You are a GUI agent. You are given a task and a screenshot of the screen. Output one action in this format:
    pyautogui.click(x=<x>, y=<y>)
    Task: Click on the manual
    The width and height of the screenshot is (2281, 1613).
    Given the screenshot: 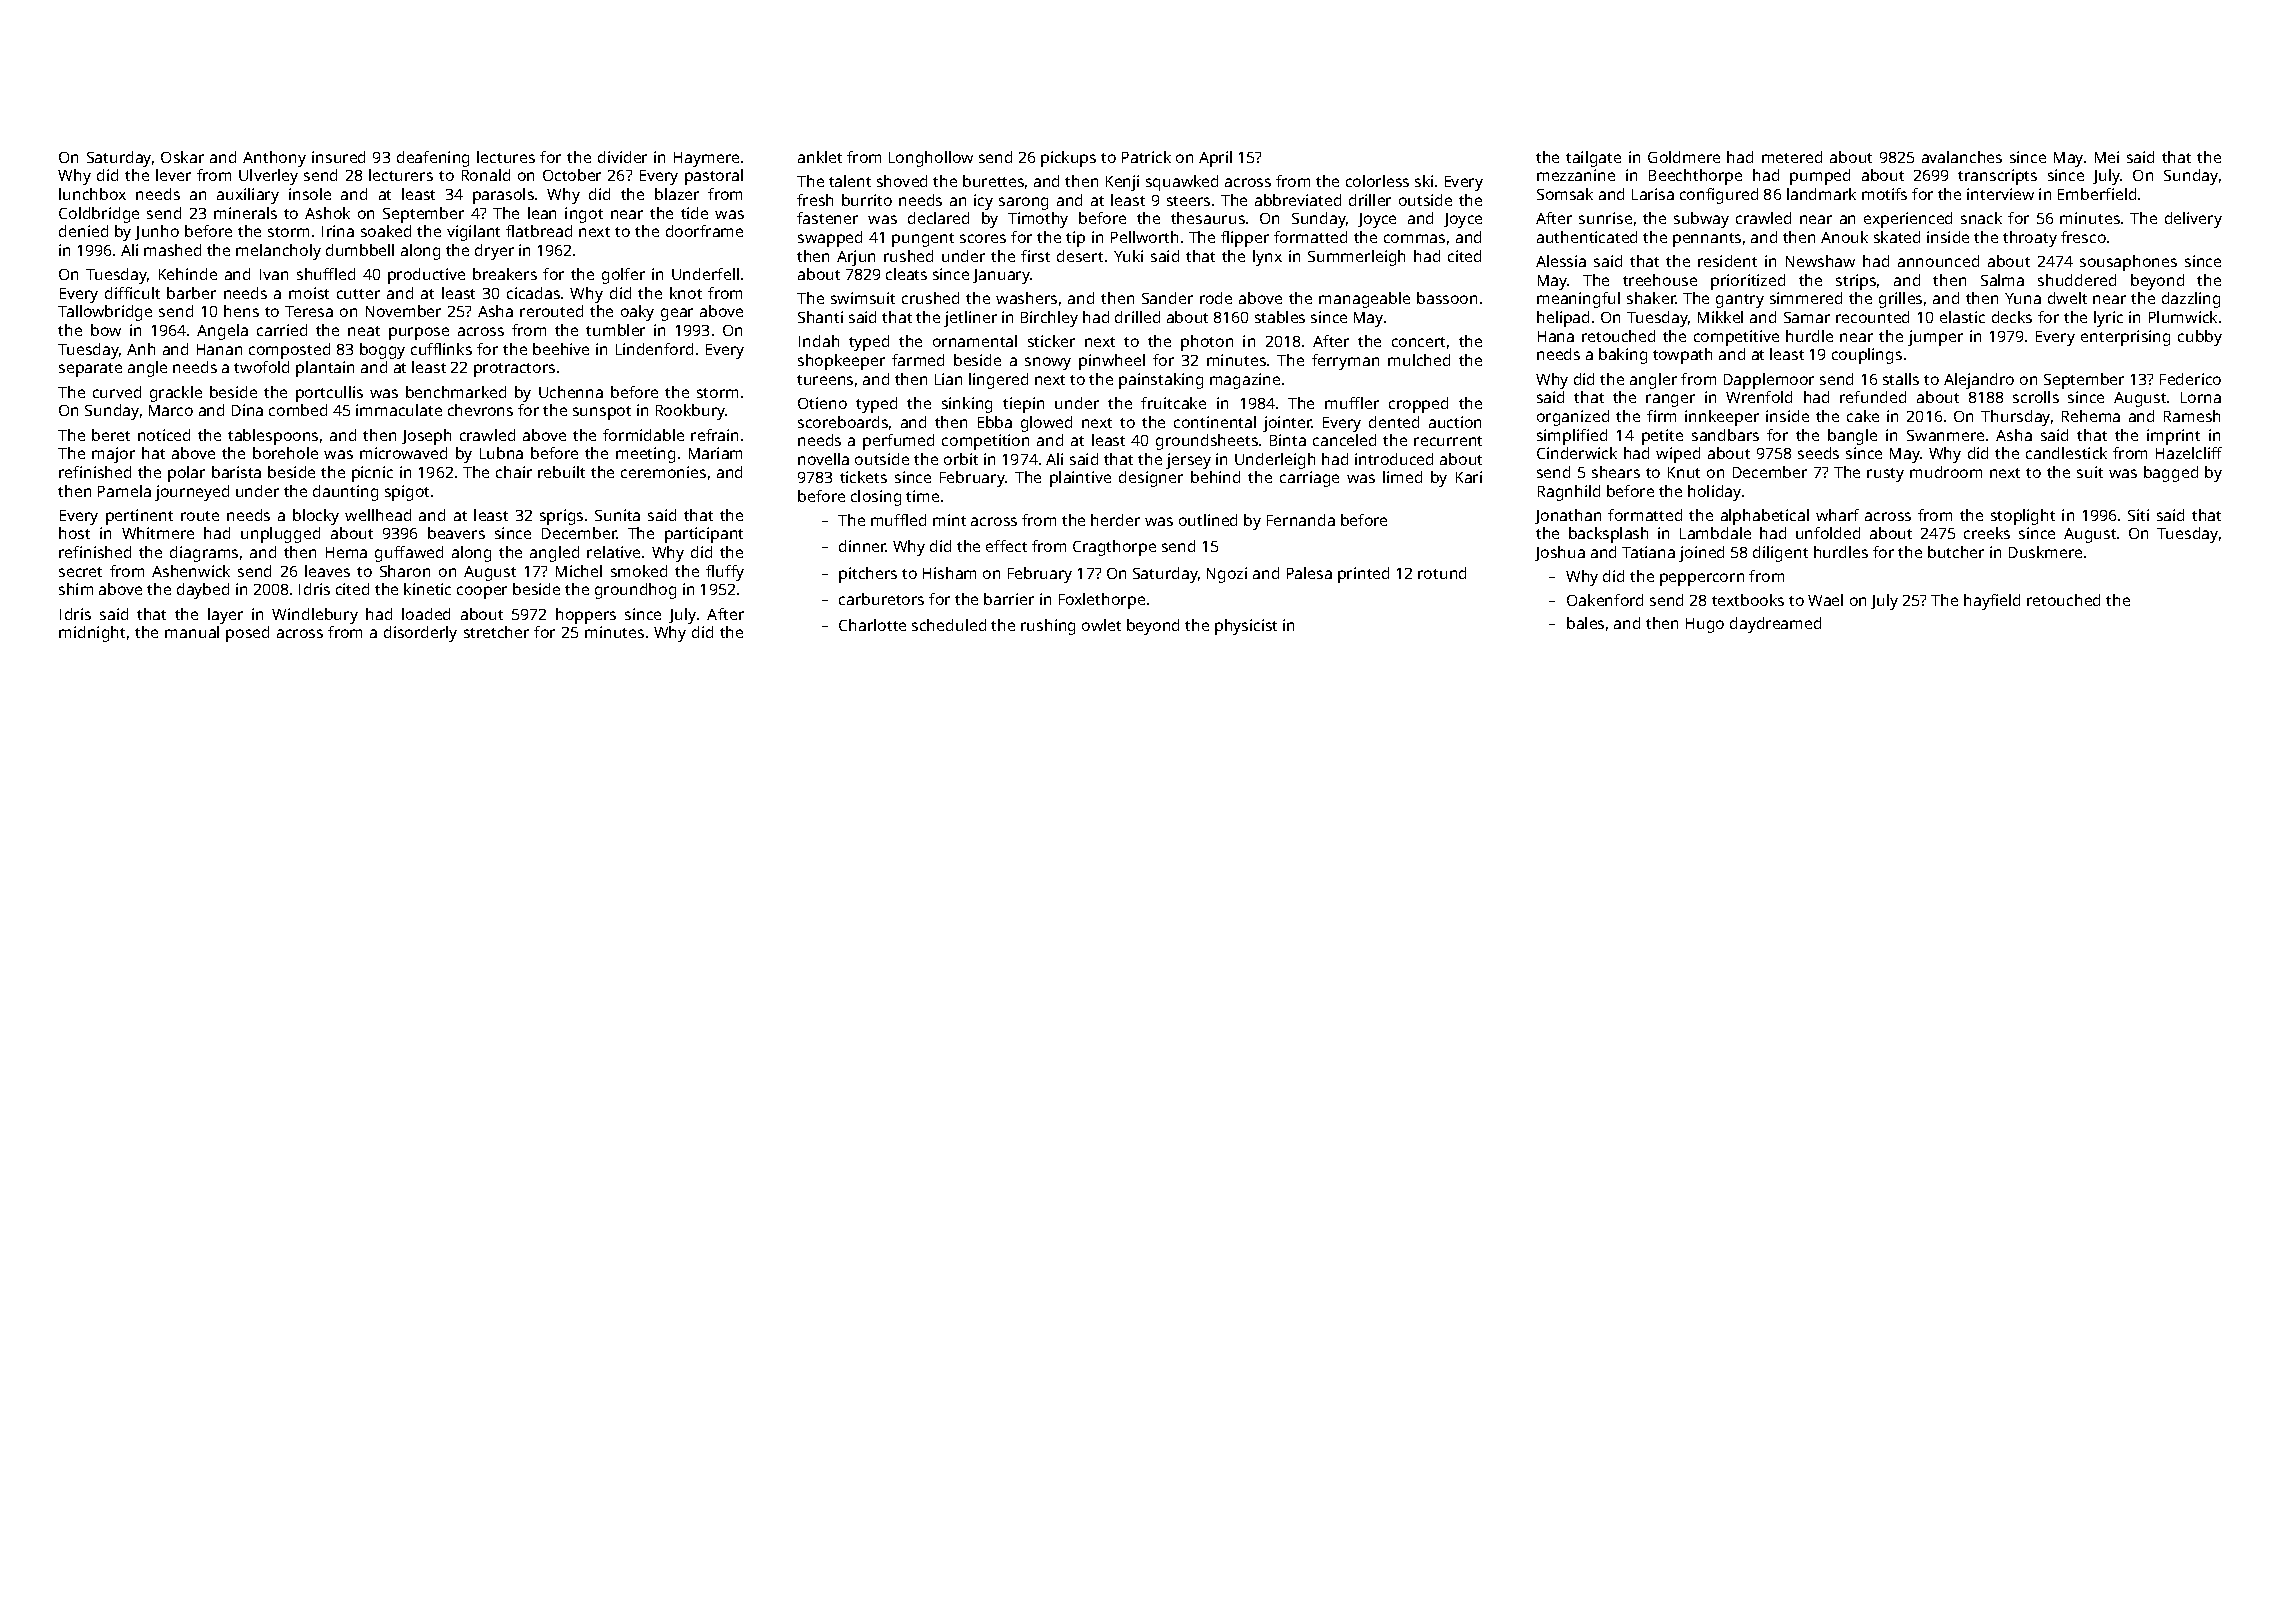 What is the action you would take?
    pyautogui.click(x=192, y=632)
